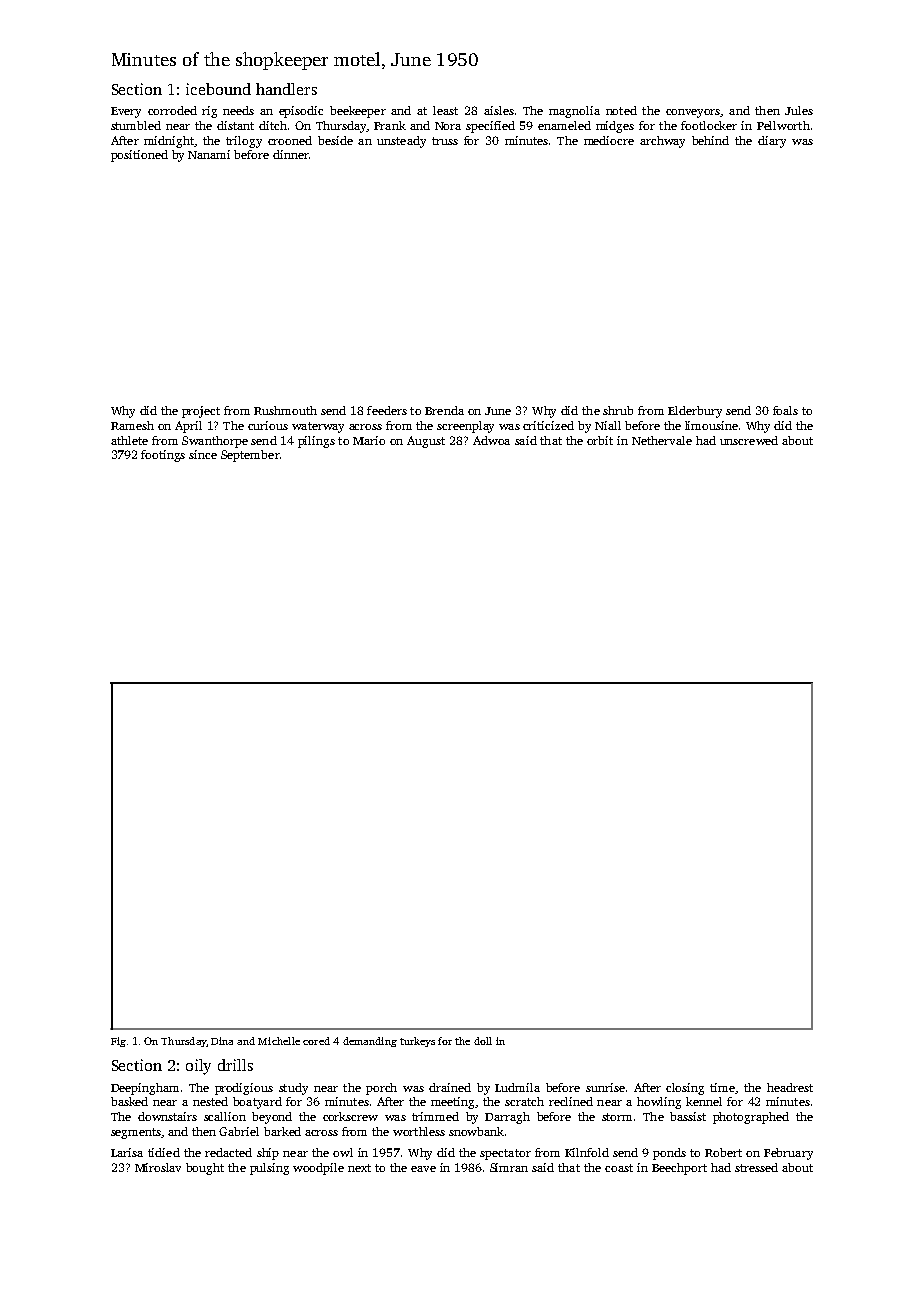 The width and height of the screenshot is (924, 1308). What do you see at coordinates (286, 89) in the screenshot?
I see `handlers` at bounding box center [286, 89].
